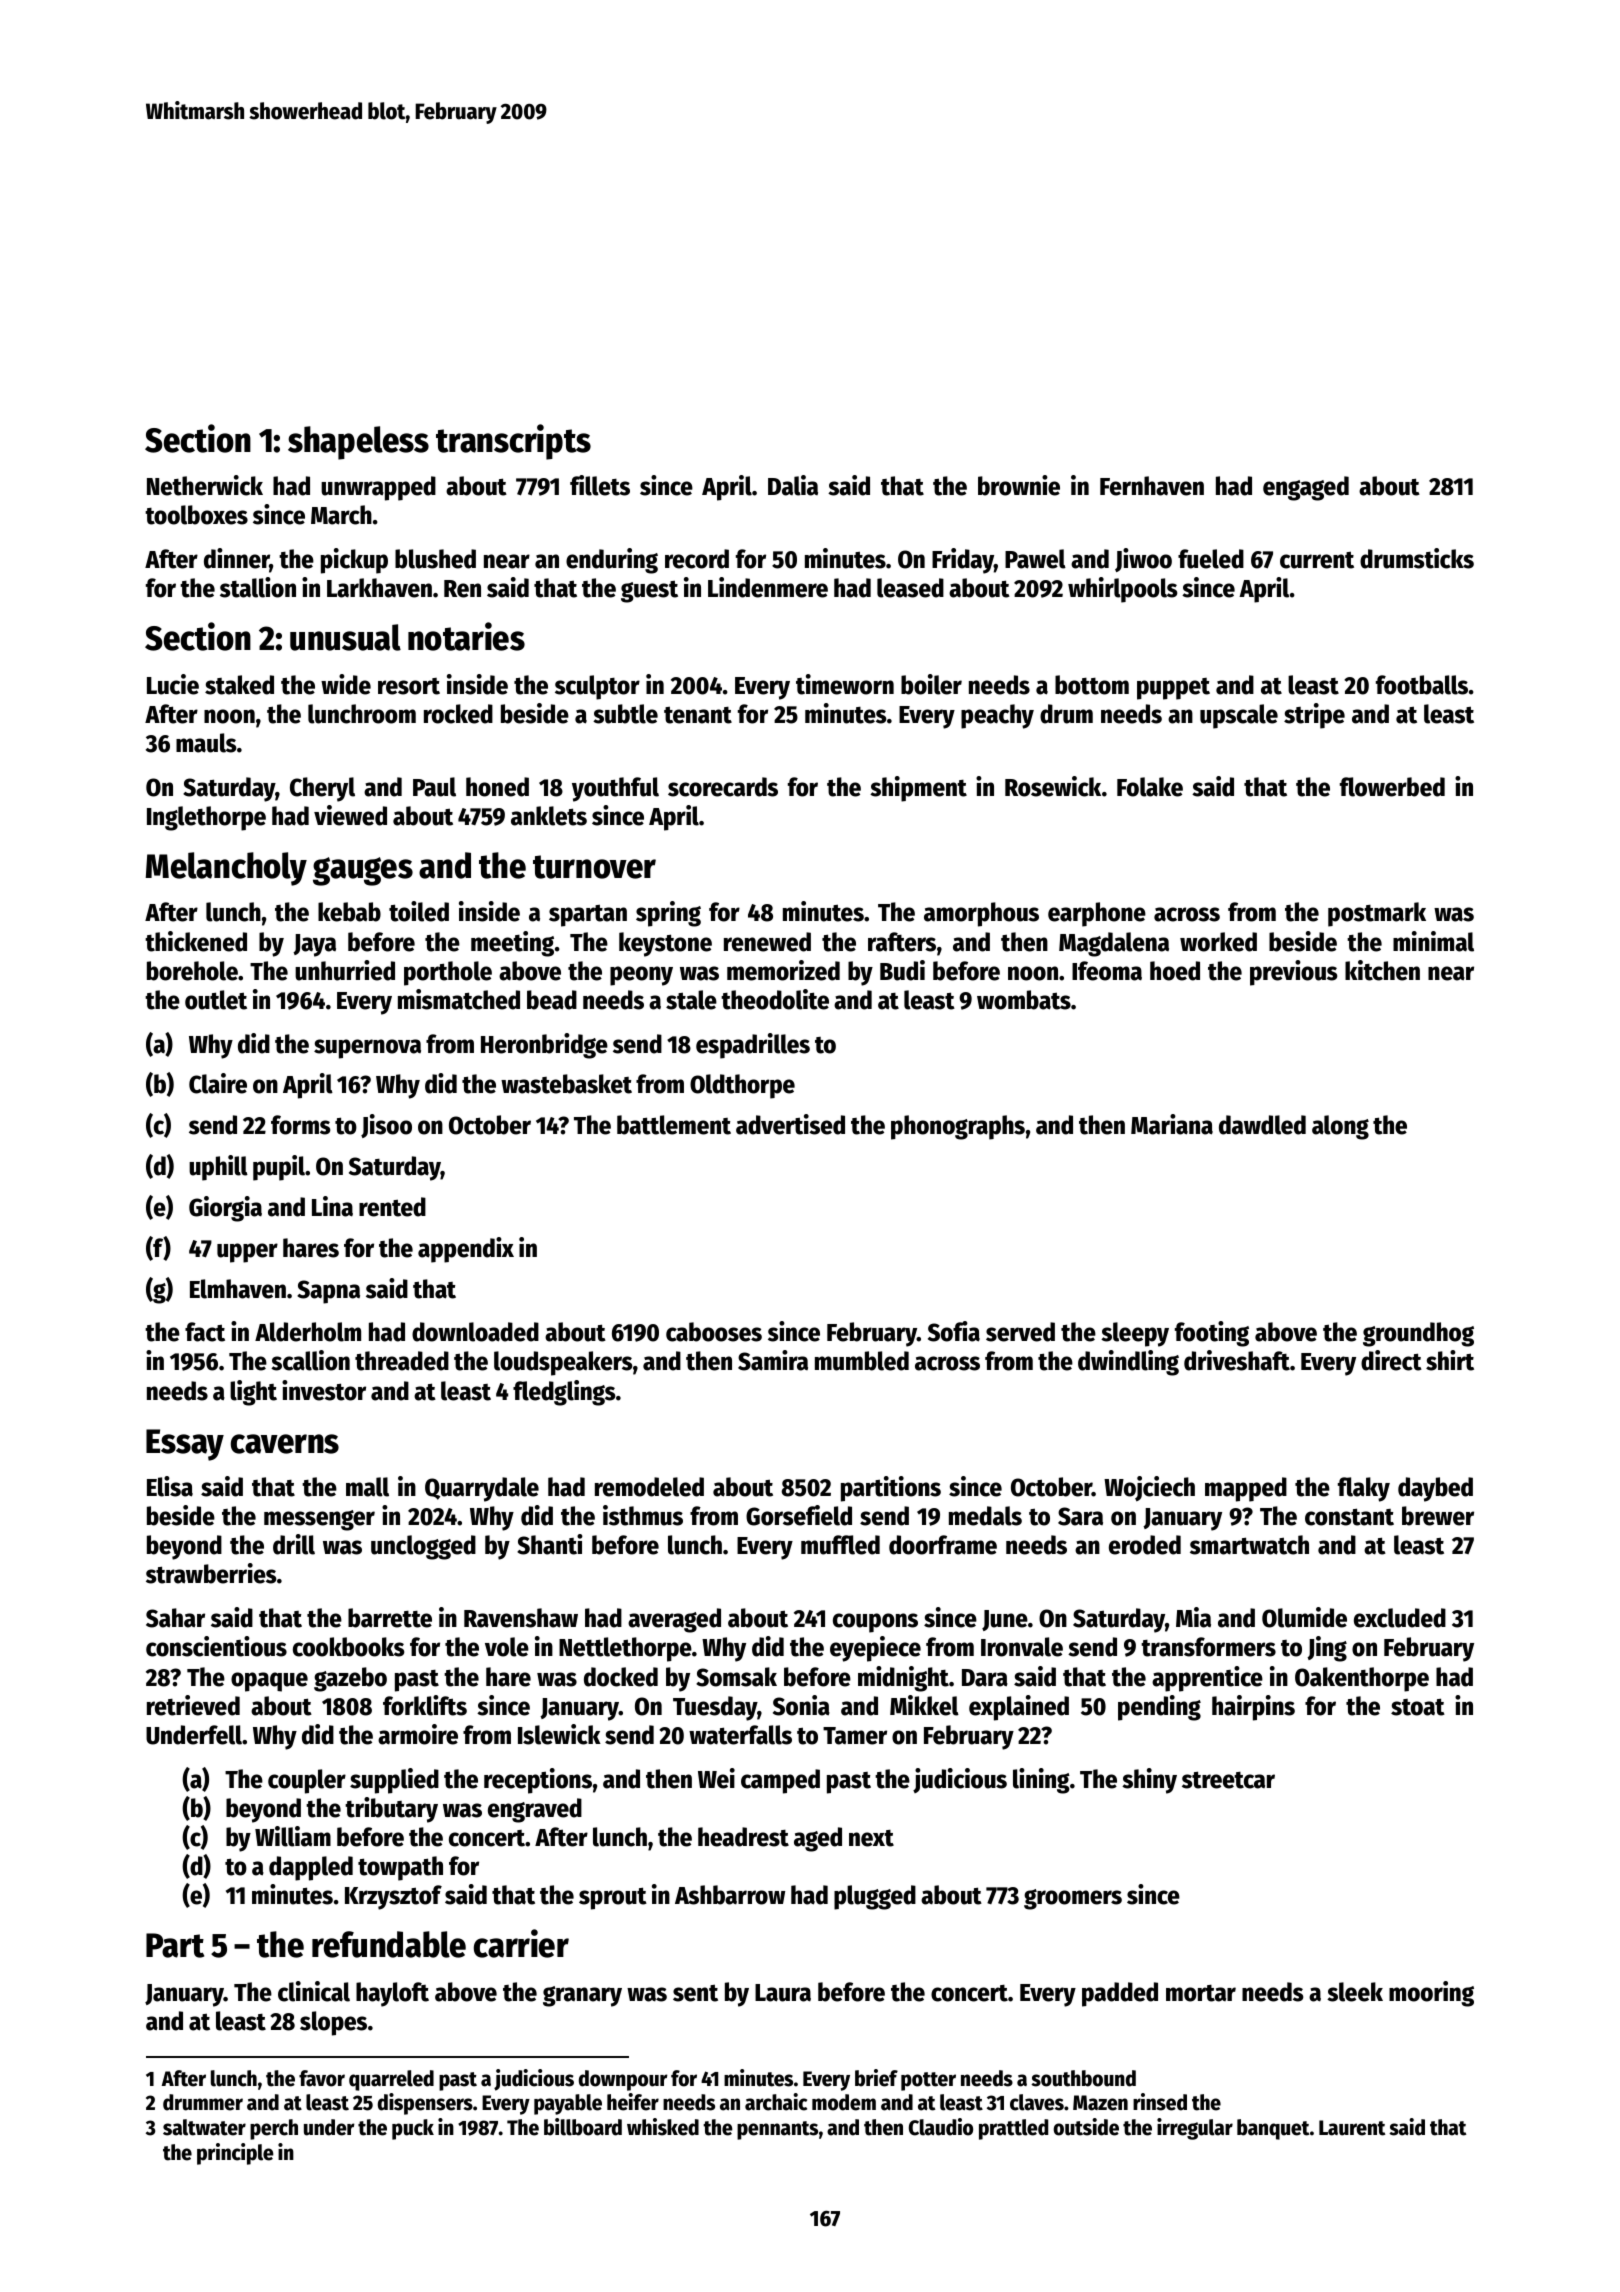 The height and width of the document is (2292, 1620). I want to click on stoat, so click(1418, 1707).
